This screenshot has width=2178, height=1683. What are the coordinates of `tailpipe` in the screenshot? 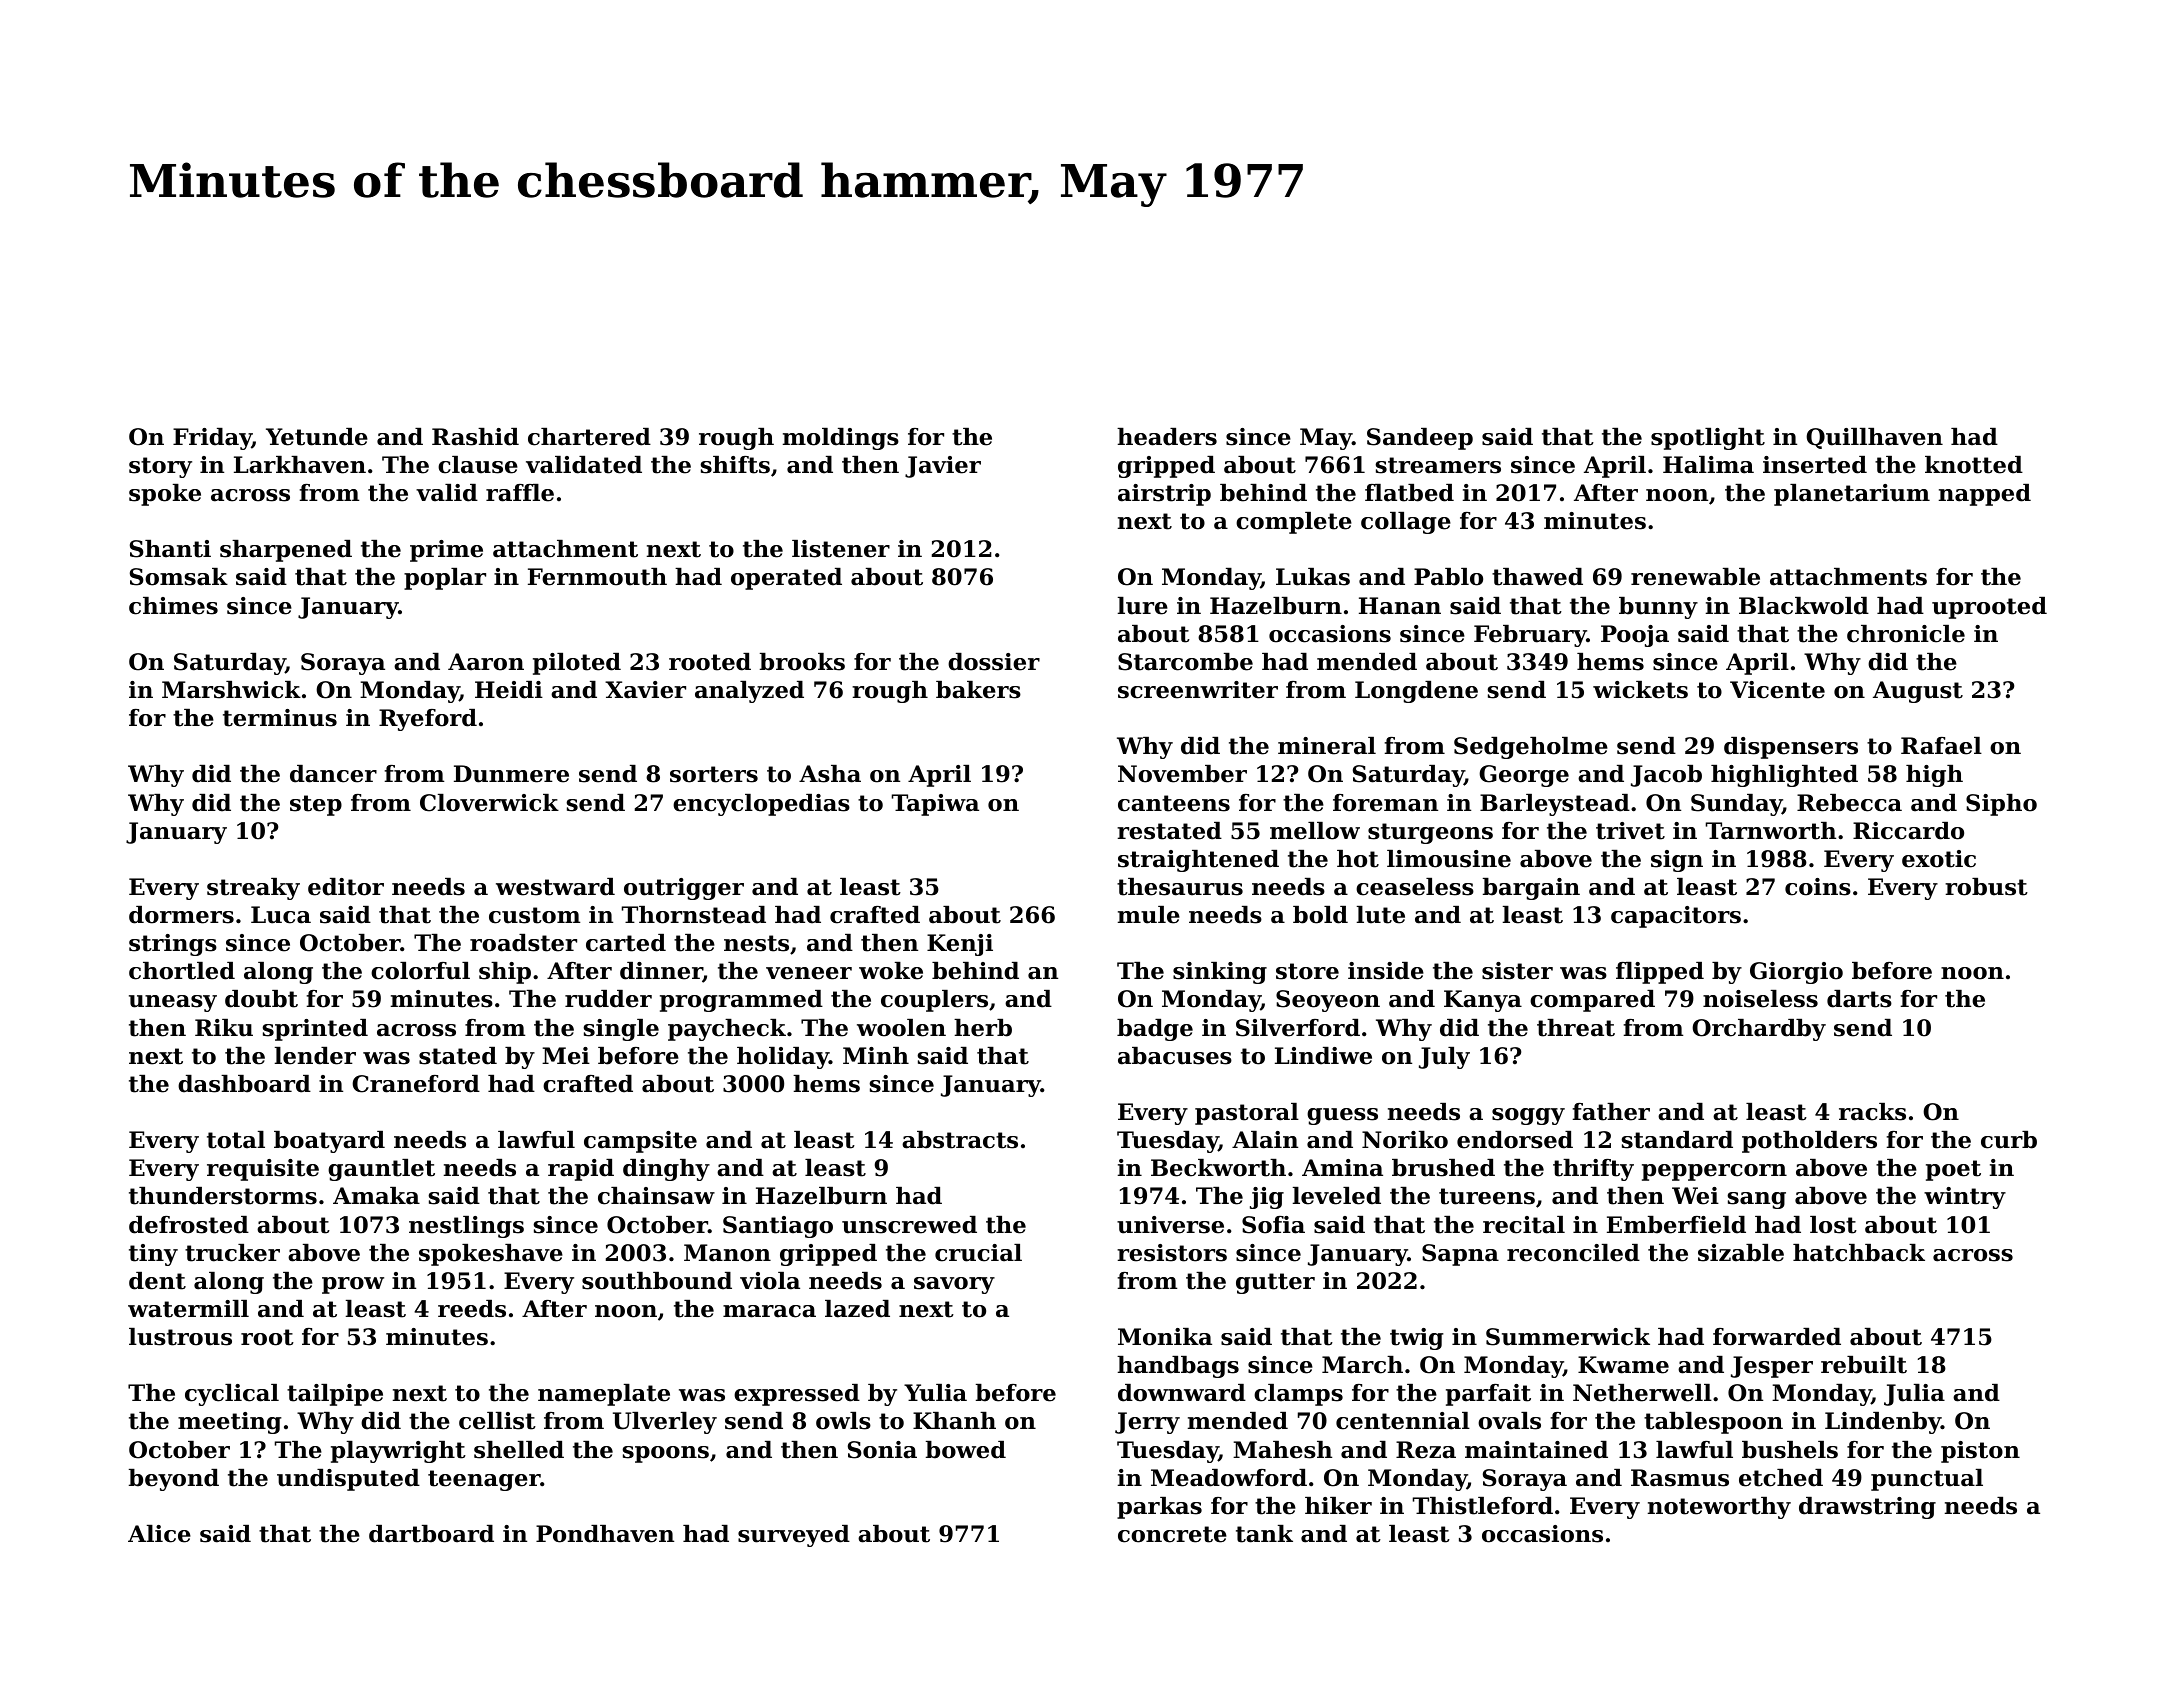 It's located at (335, 1395).
